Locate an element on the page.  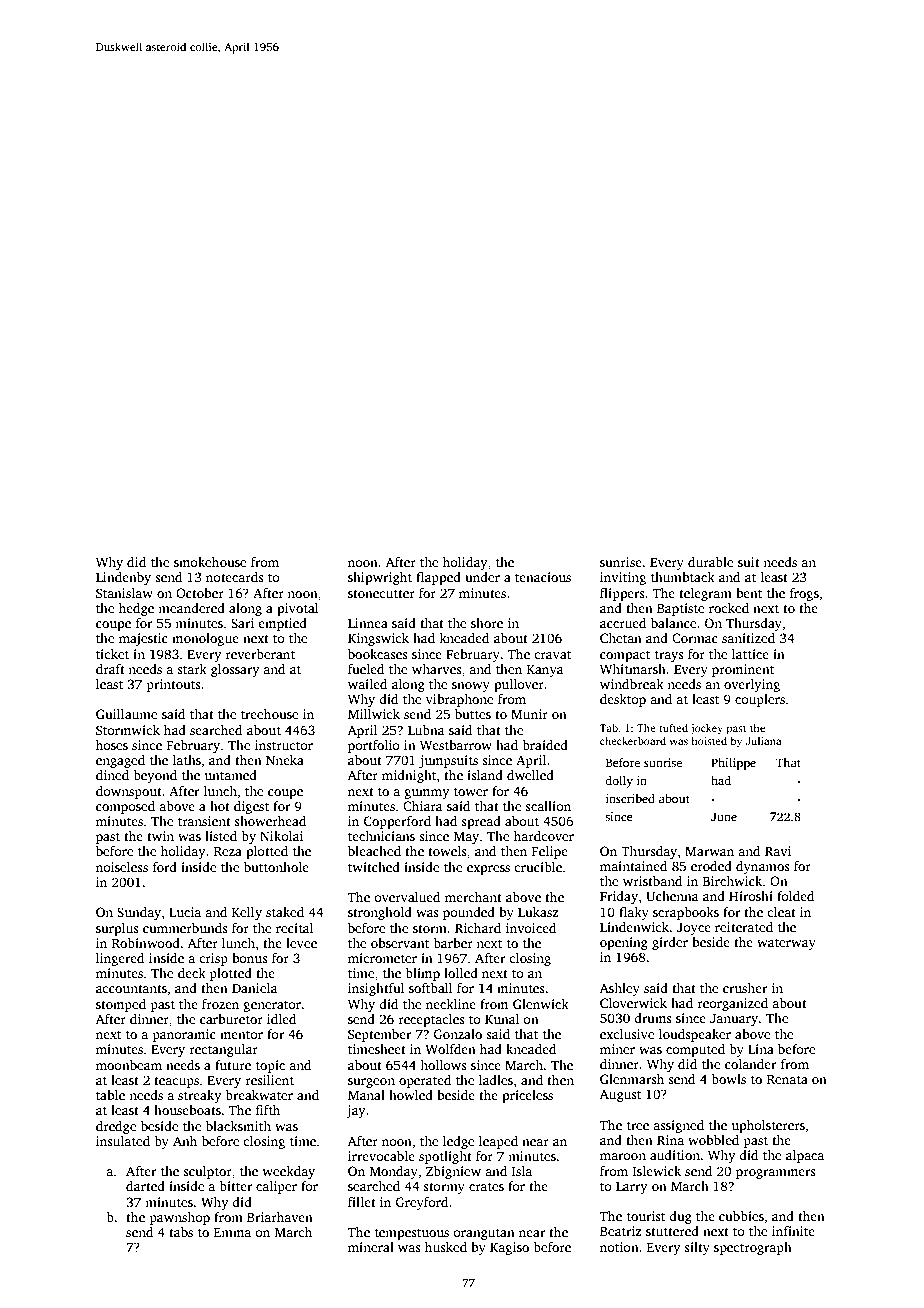
Lubna is located at coordinates (426, 730).
